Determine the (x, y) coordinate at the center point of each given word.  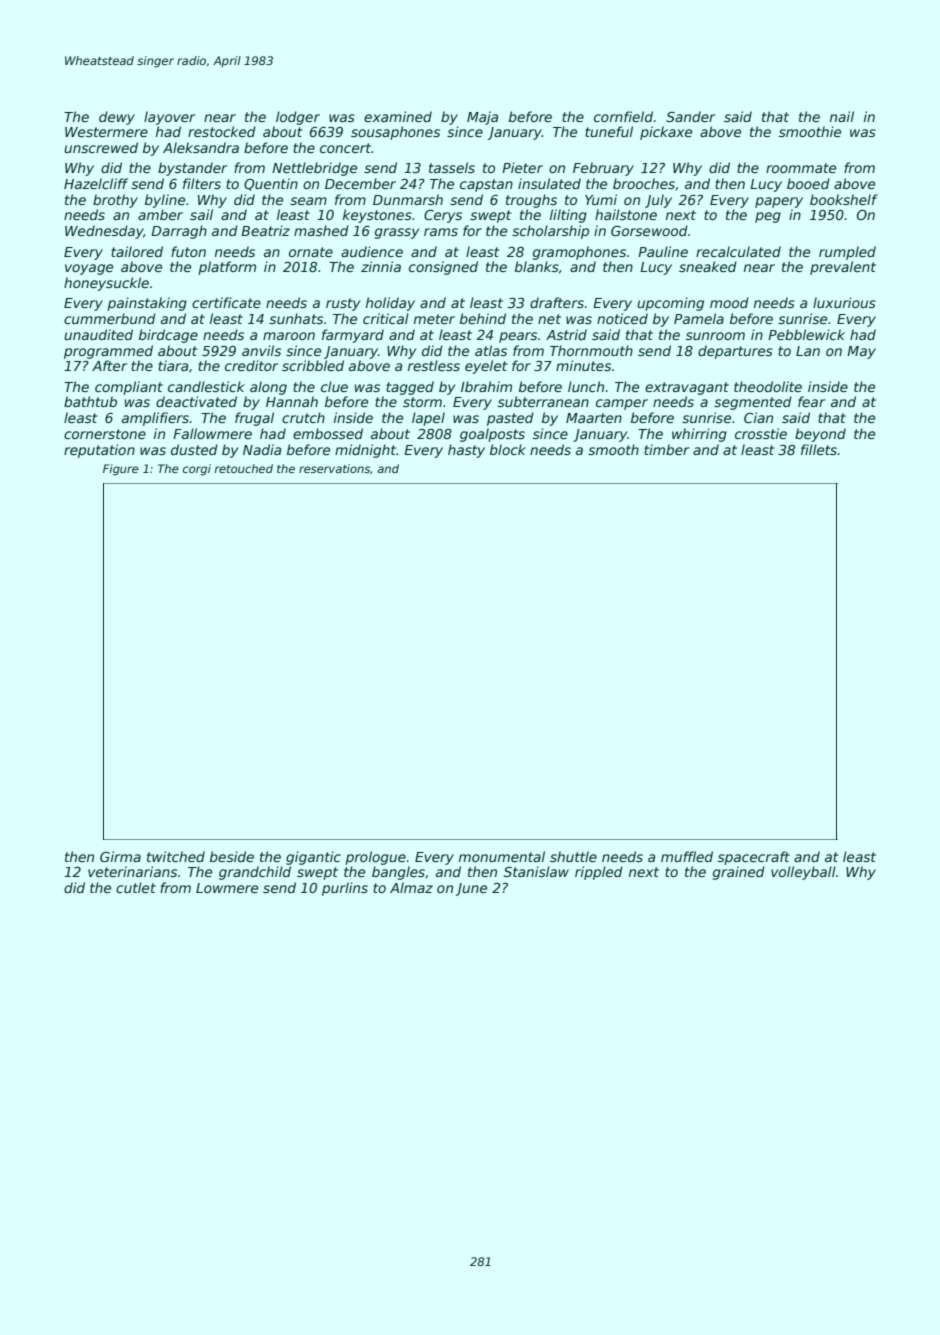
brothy (115, 201)
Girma (120, 856)
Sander (690, 116)
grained (739, 873)
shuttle (573, 856)
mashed (321, 230)
